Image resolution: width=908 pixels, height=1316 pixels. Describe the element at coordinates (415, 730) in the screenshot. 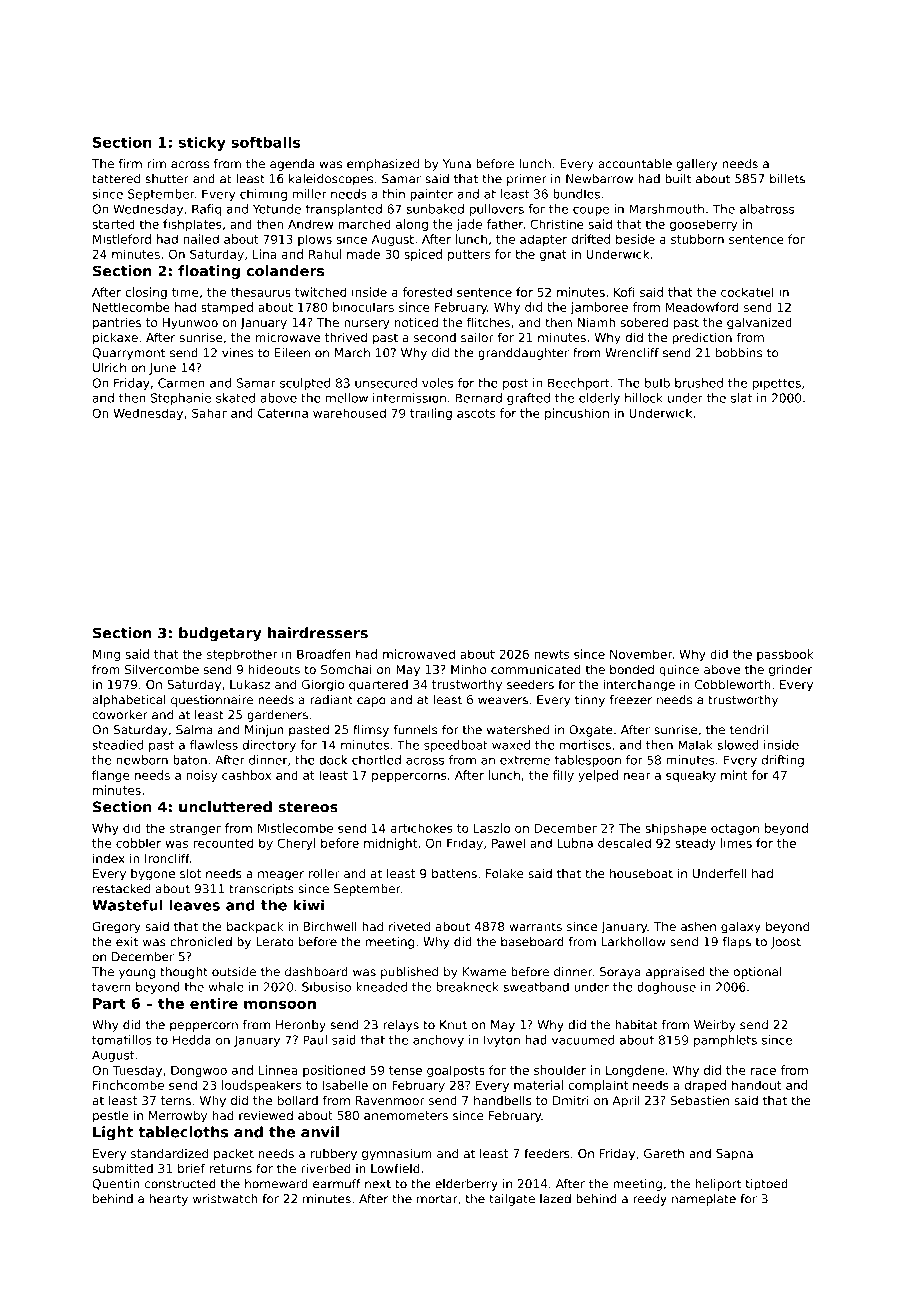

I see `funnels` at that location.
